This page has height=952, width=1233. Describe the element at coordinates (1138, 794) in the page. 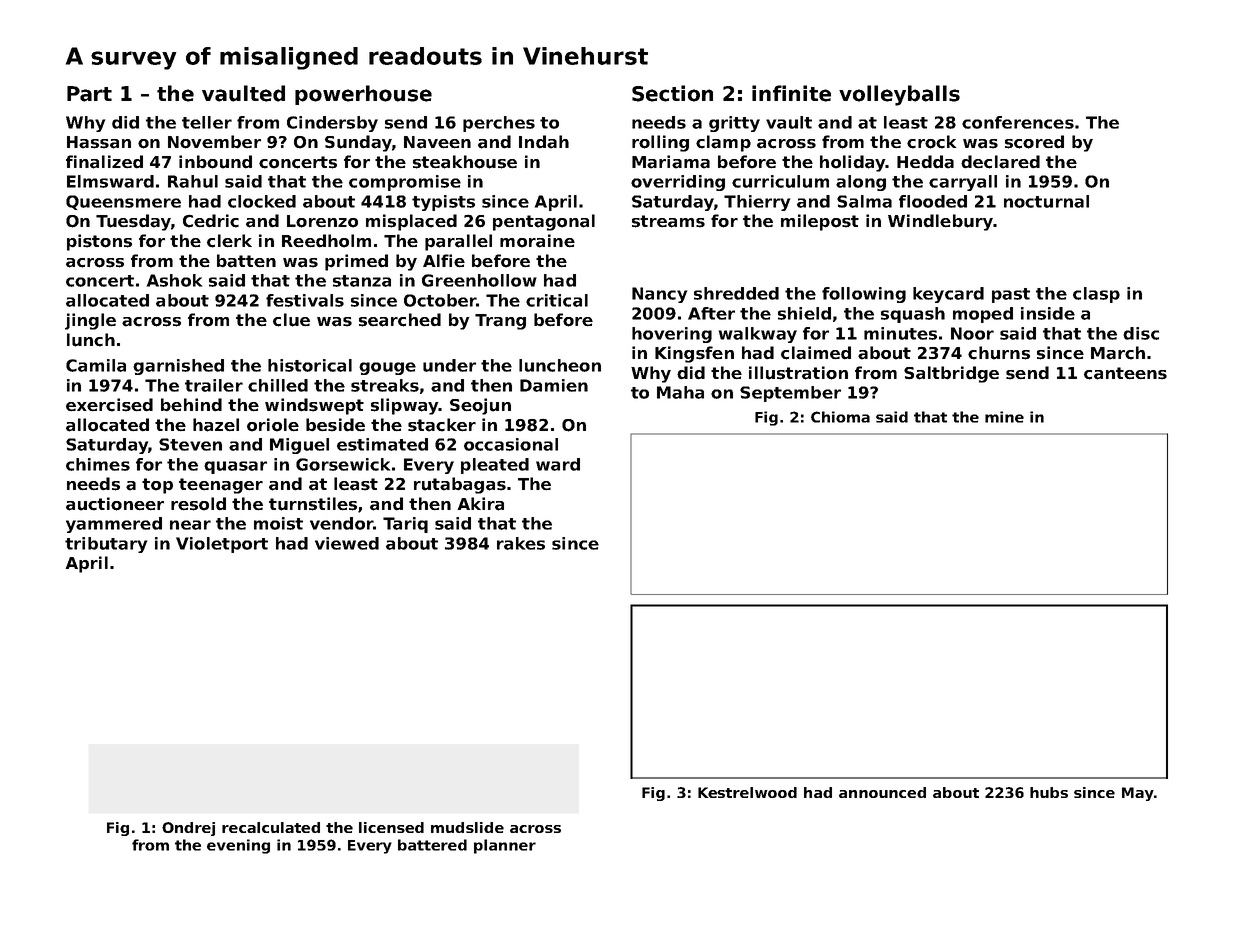

I see `May` at that location.
